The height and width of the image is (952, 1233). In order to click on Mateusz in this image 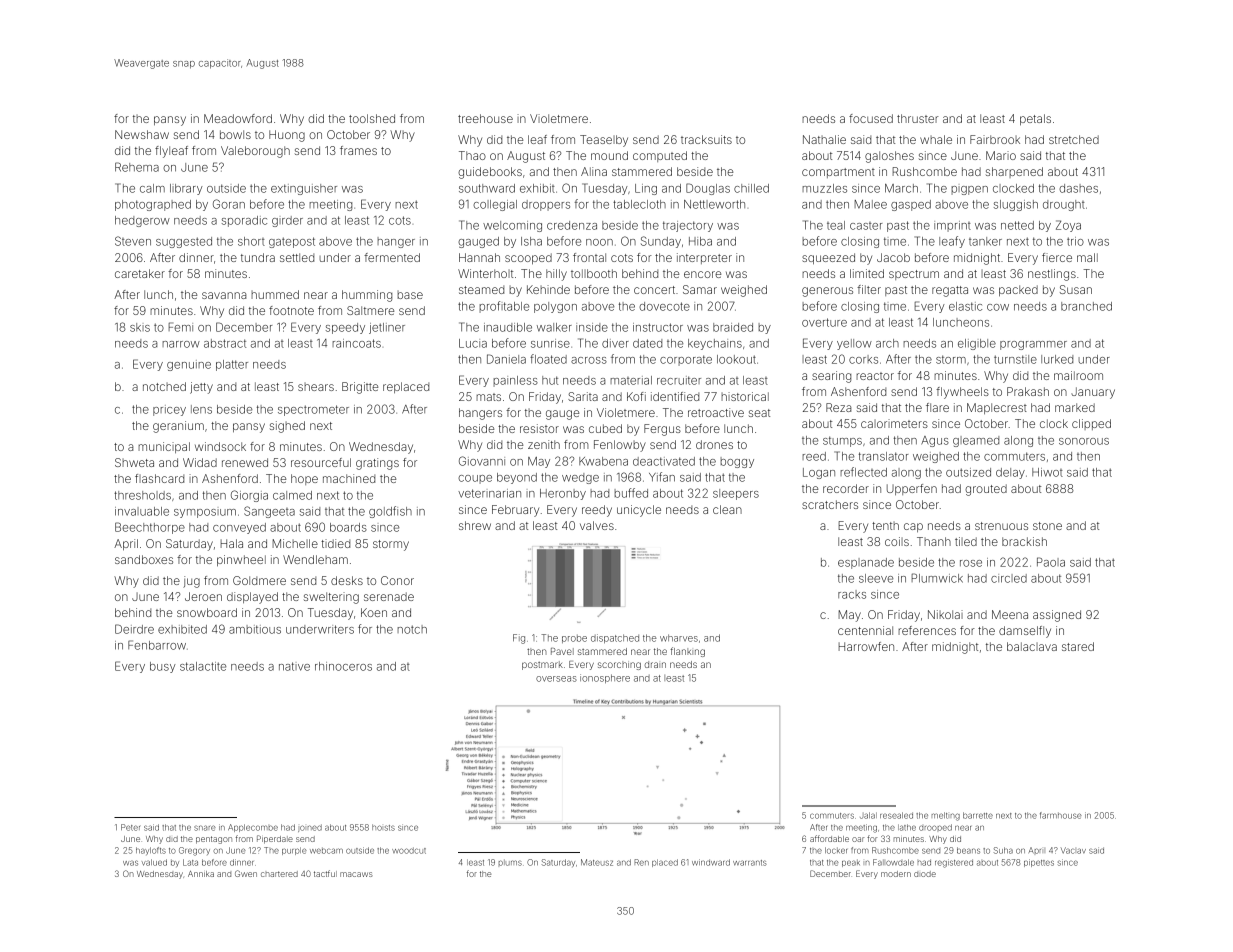, I will do `click(597, 862)`.
